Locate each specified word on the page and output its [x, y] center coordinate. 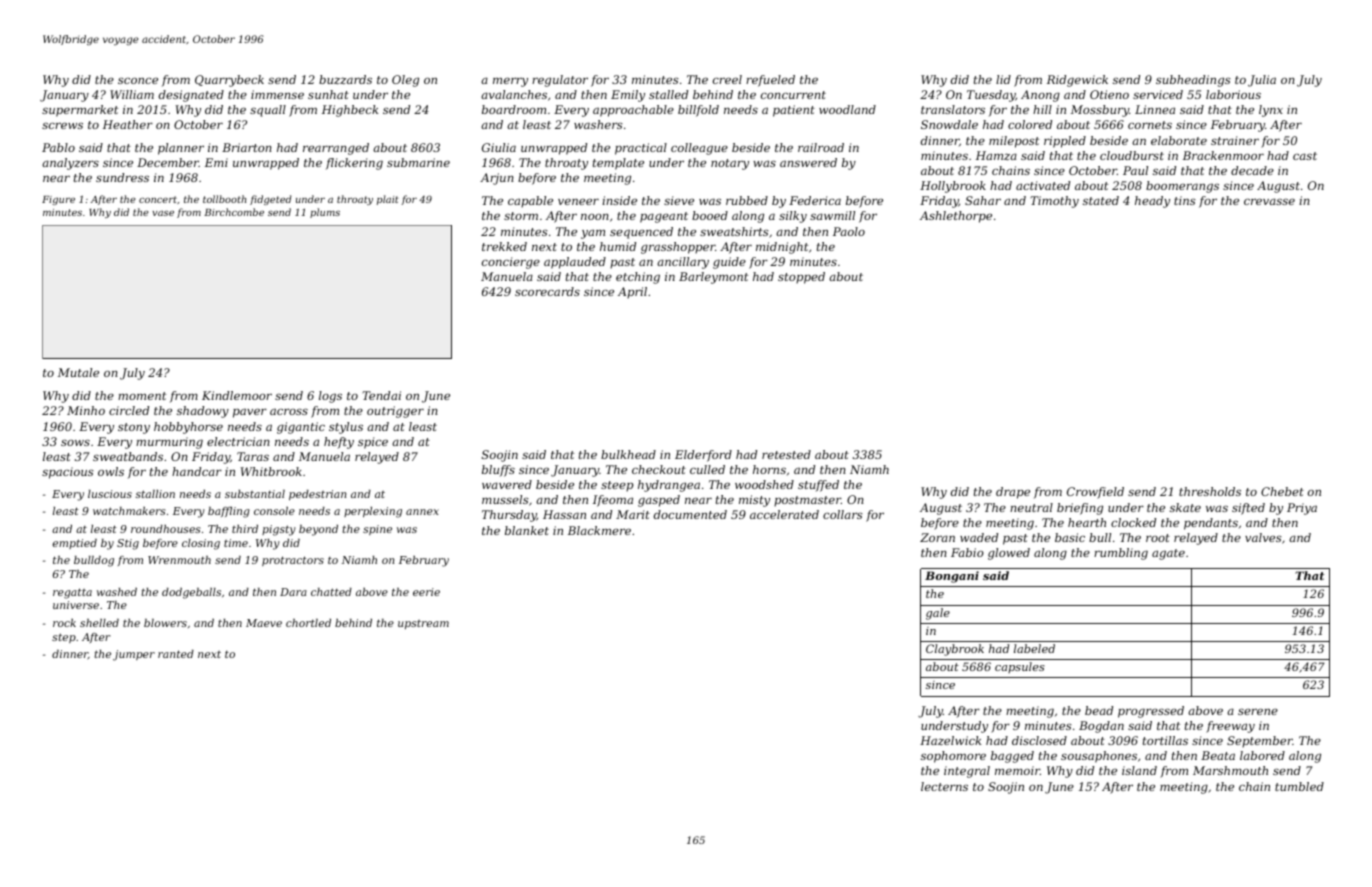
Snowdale [949, 124]
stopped [801, 278]
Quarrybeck [229, 81]
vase [163, 213]
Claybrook [955, 650]
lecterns [944, 786]
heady [1152, 202]
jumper [134, 655]
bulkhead [628, 454]
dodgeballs [191, 593]
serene [1258, 712]
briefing [1080, 509]
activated [1043, 185]
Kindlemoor [237, 395]
